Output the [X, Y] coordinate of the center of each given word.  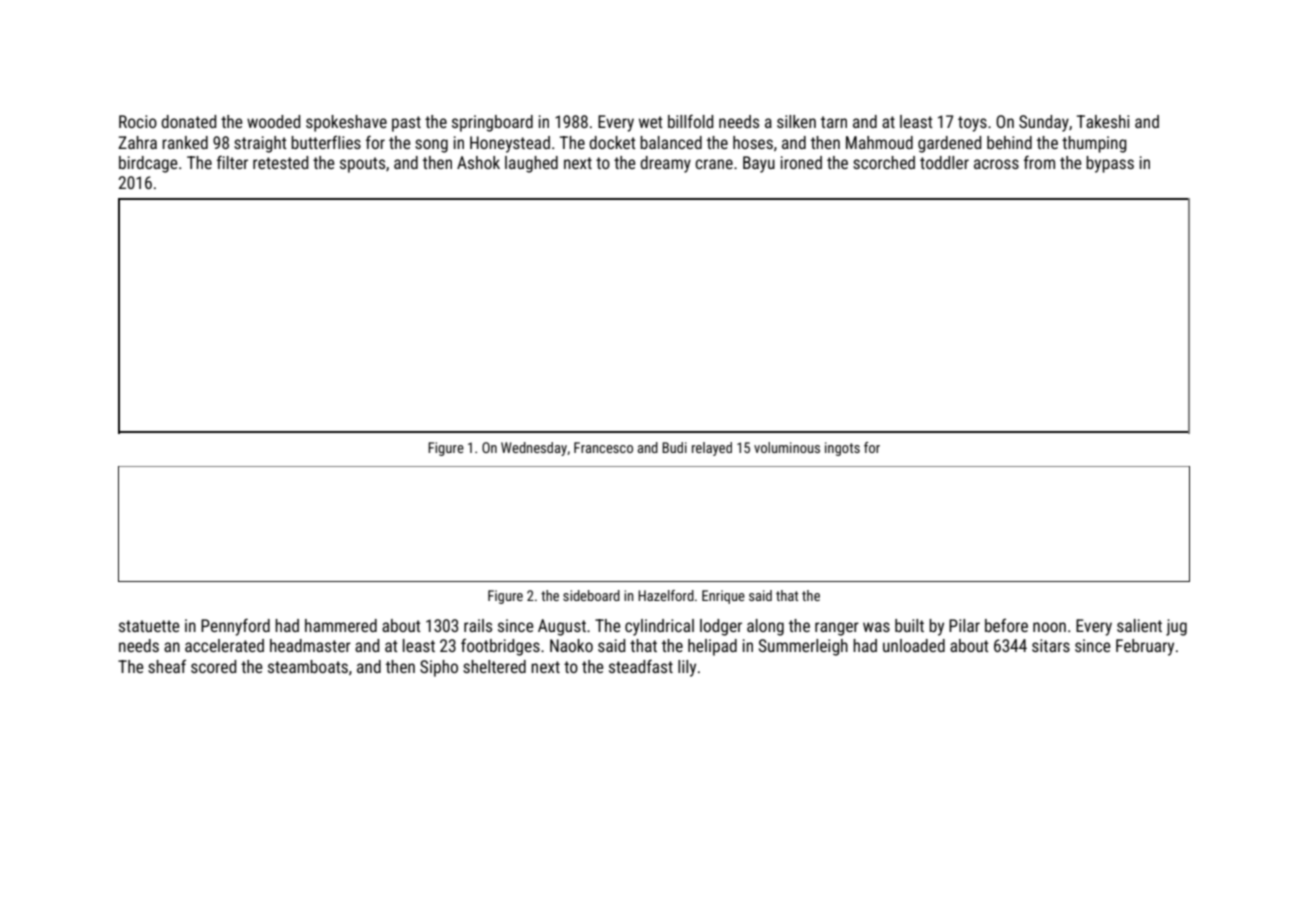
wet [651, 122]
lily [687, 668]
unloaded [914, 645]
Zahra [137, 142]
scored [213, 666]
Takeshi [1103, 121]
